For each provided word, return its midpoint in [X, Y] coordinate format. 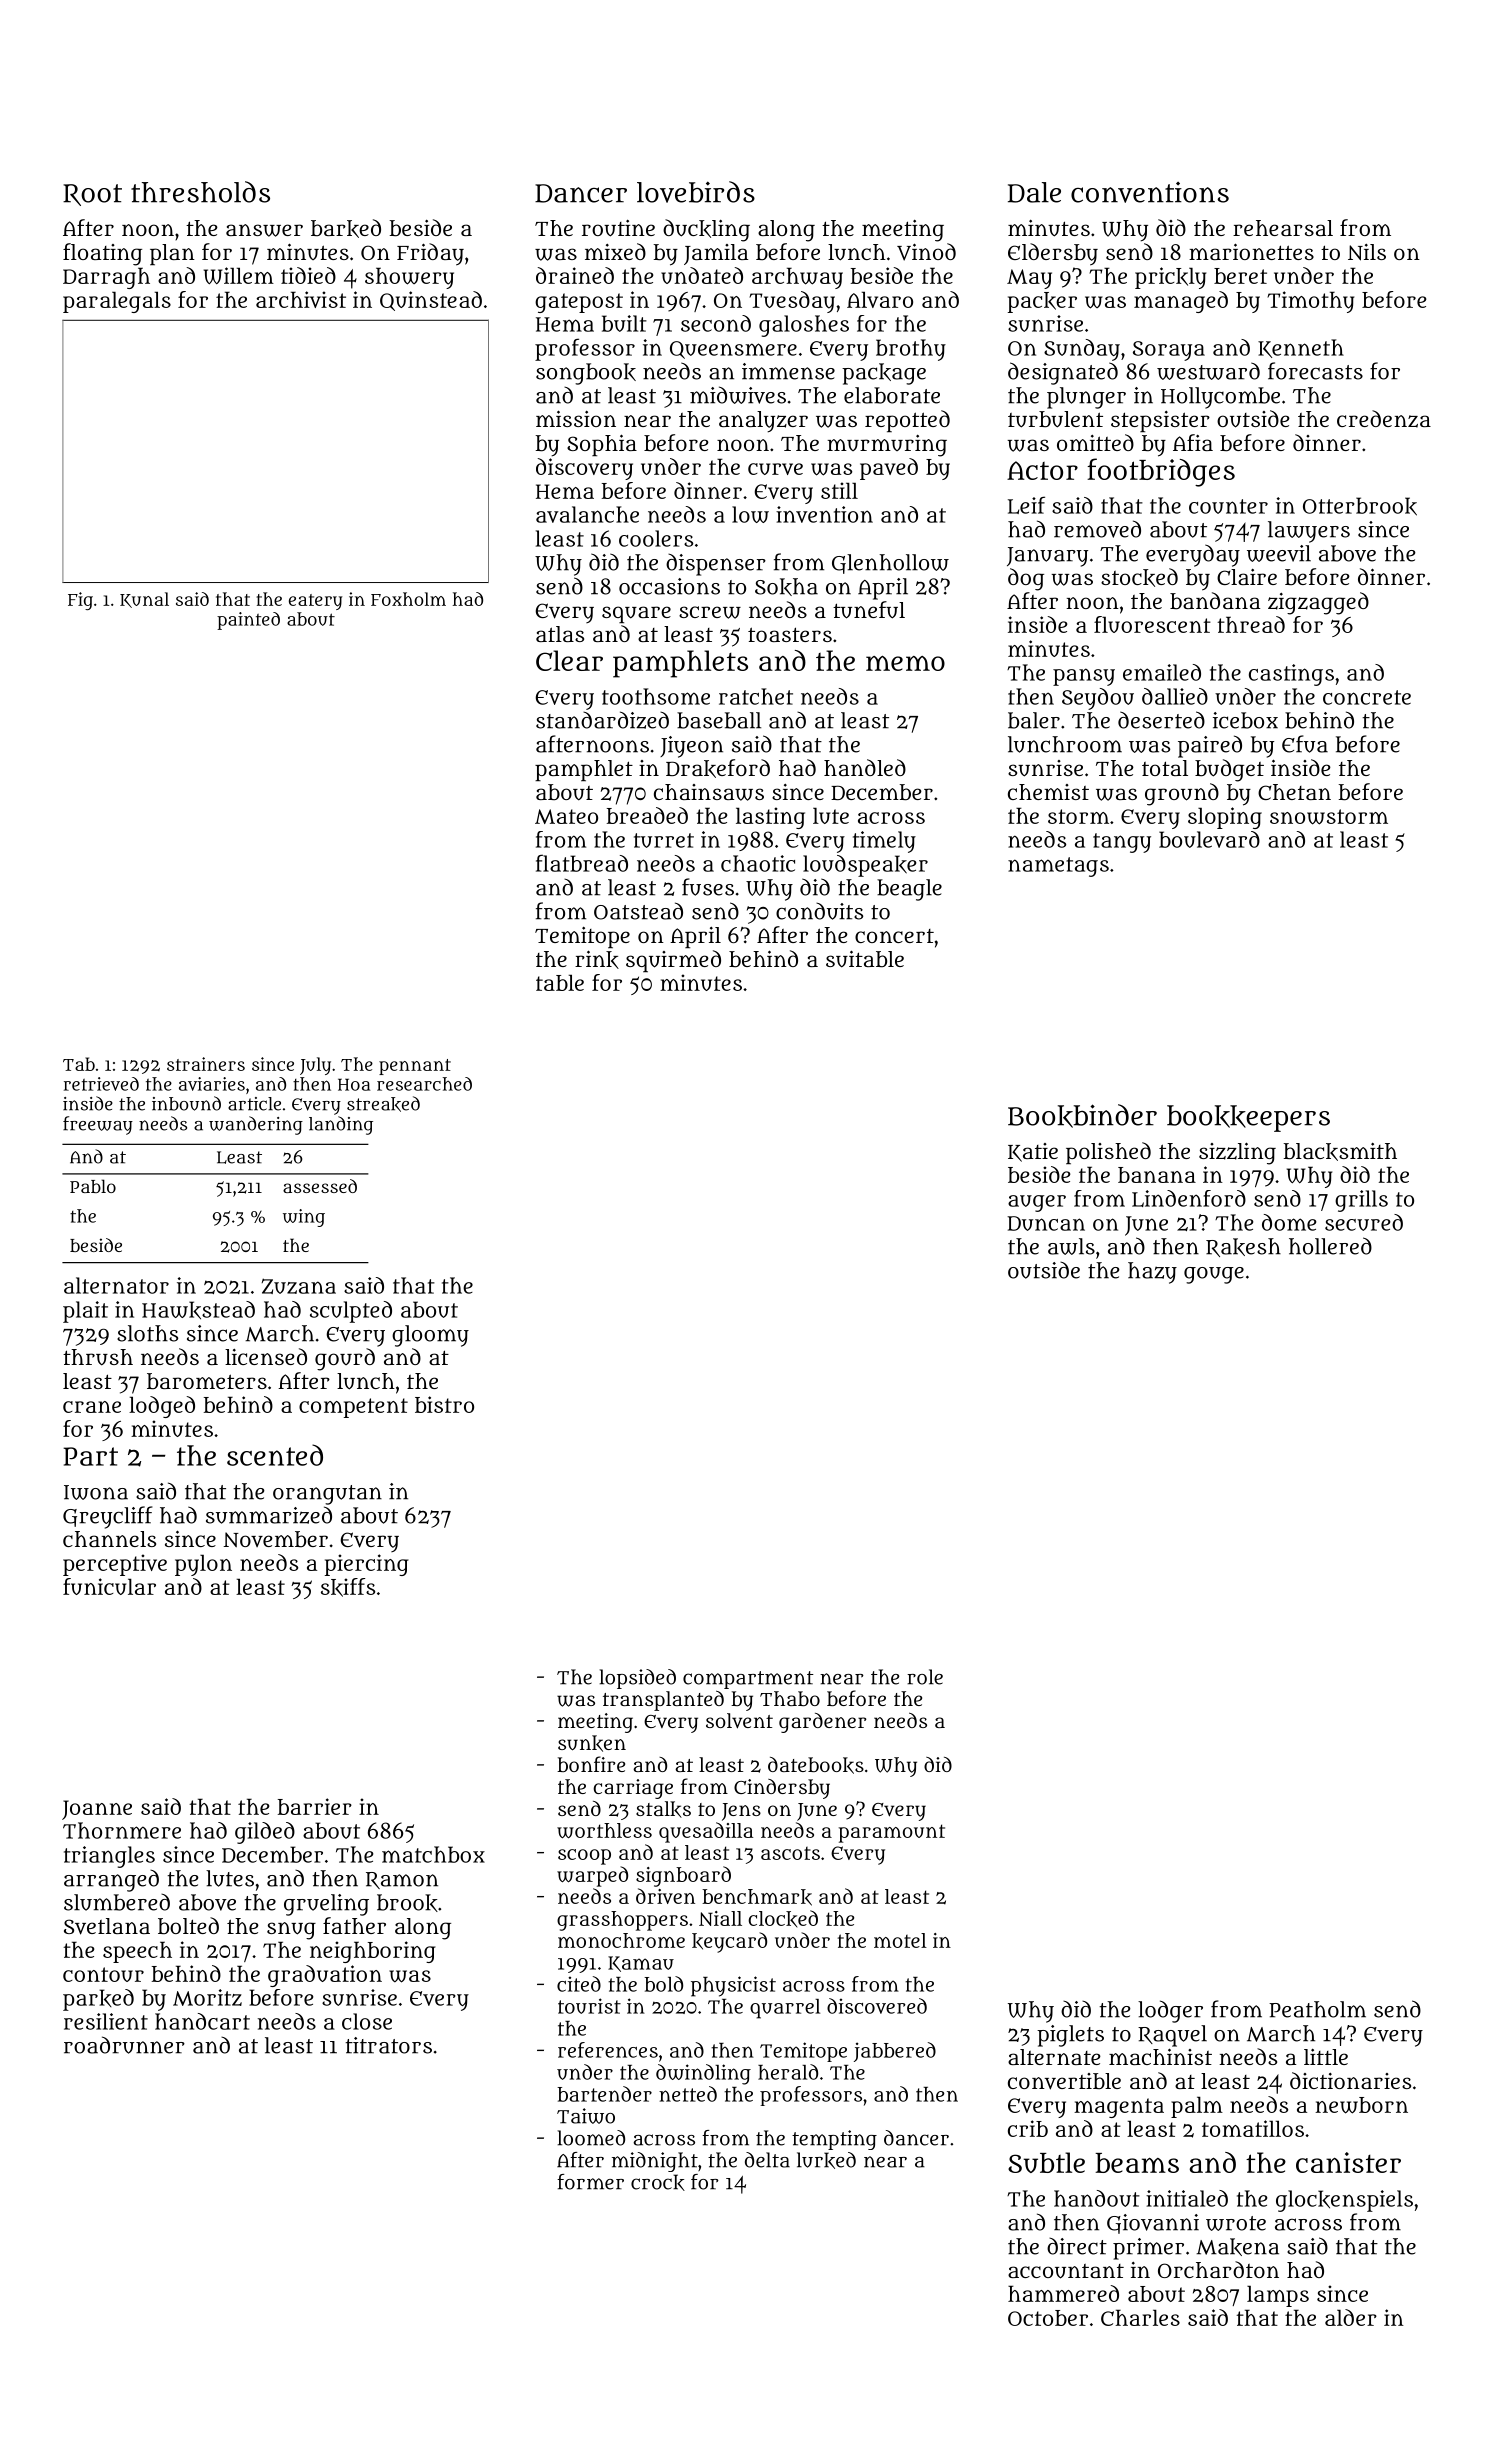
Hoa [354, 1084]
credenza [1384, 419]
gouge [1214, 1275]
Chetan [1294, 792]
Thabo [790, 1698]
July [315, 1066]
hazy [1152, 1273]
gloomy [430, 1336]
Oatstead [638, 911]
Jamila [716, 254]
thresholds [200, 192]
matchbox [433, 1854]
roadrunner [124, 2045]
